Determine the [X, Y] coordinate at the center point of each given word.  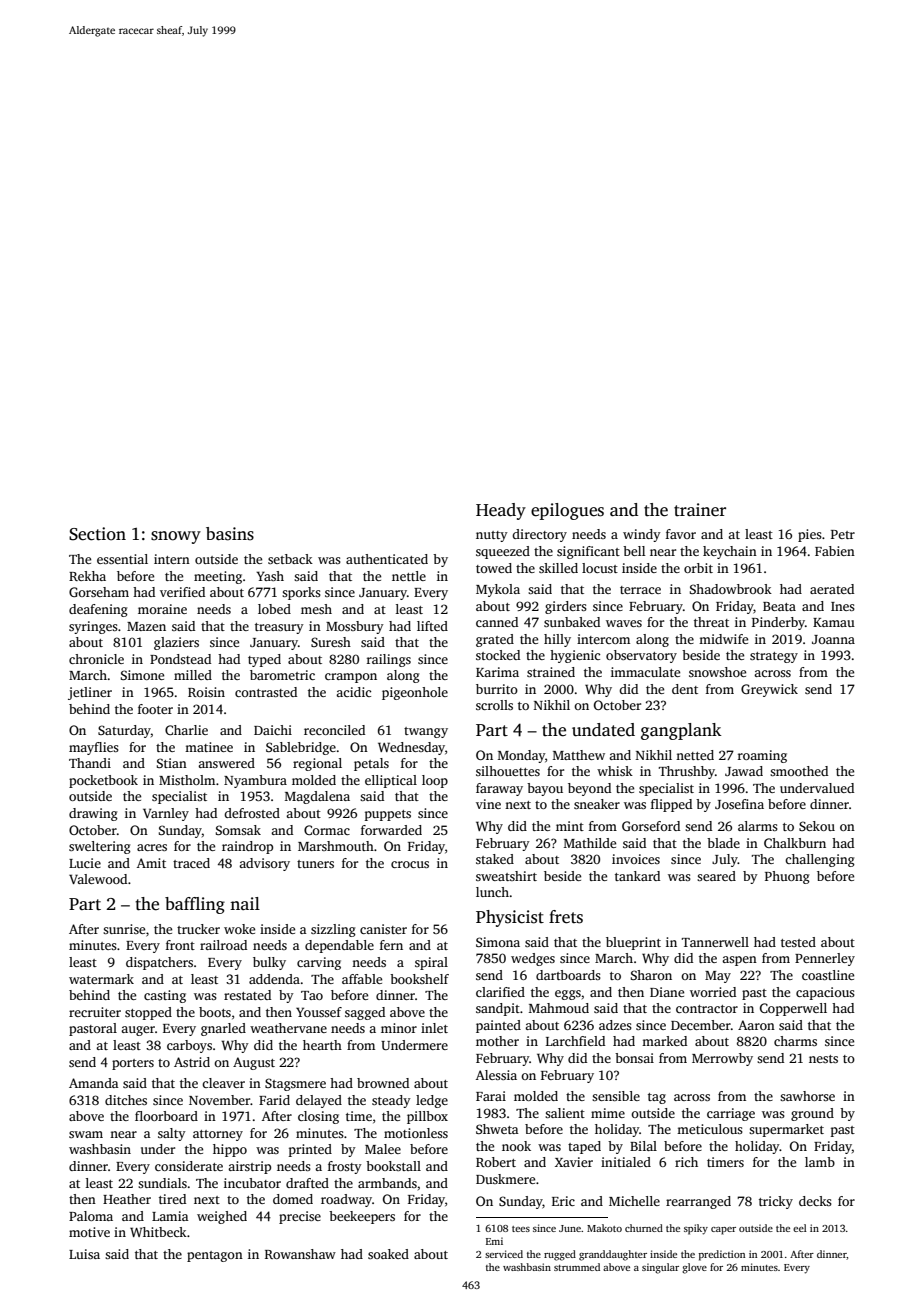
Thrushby [687, 772]
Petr [843, 534]
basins [230, 534]
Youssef [319, 1012]
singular [660, 1268]
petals [371, 764]
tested [798, 942]
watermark [101, 979]
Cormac [327, 830]
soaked [388, 1254]
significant [588, 552]
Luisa [84, 1254]
